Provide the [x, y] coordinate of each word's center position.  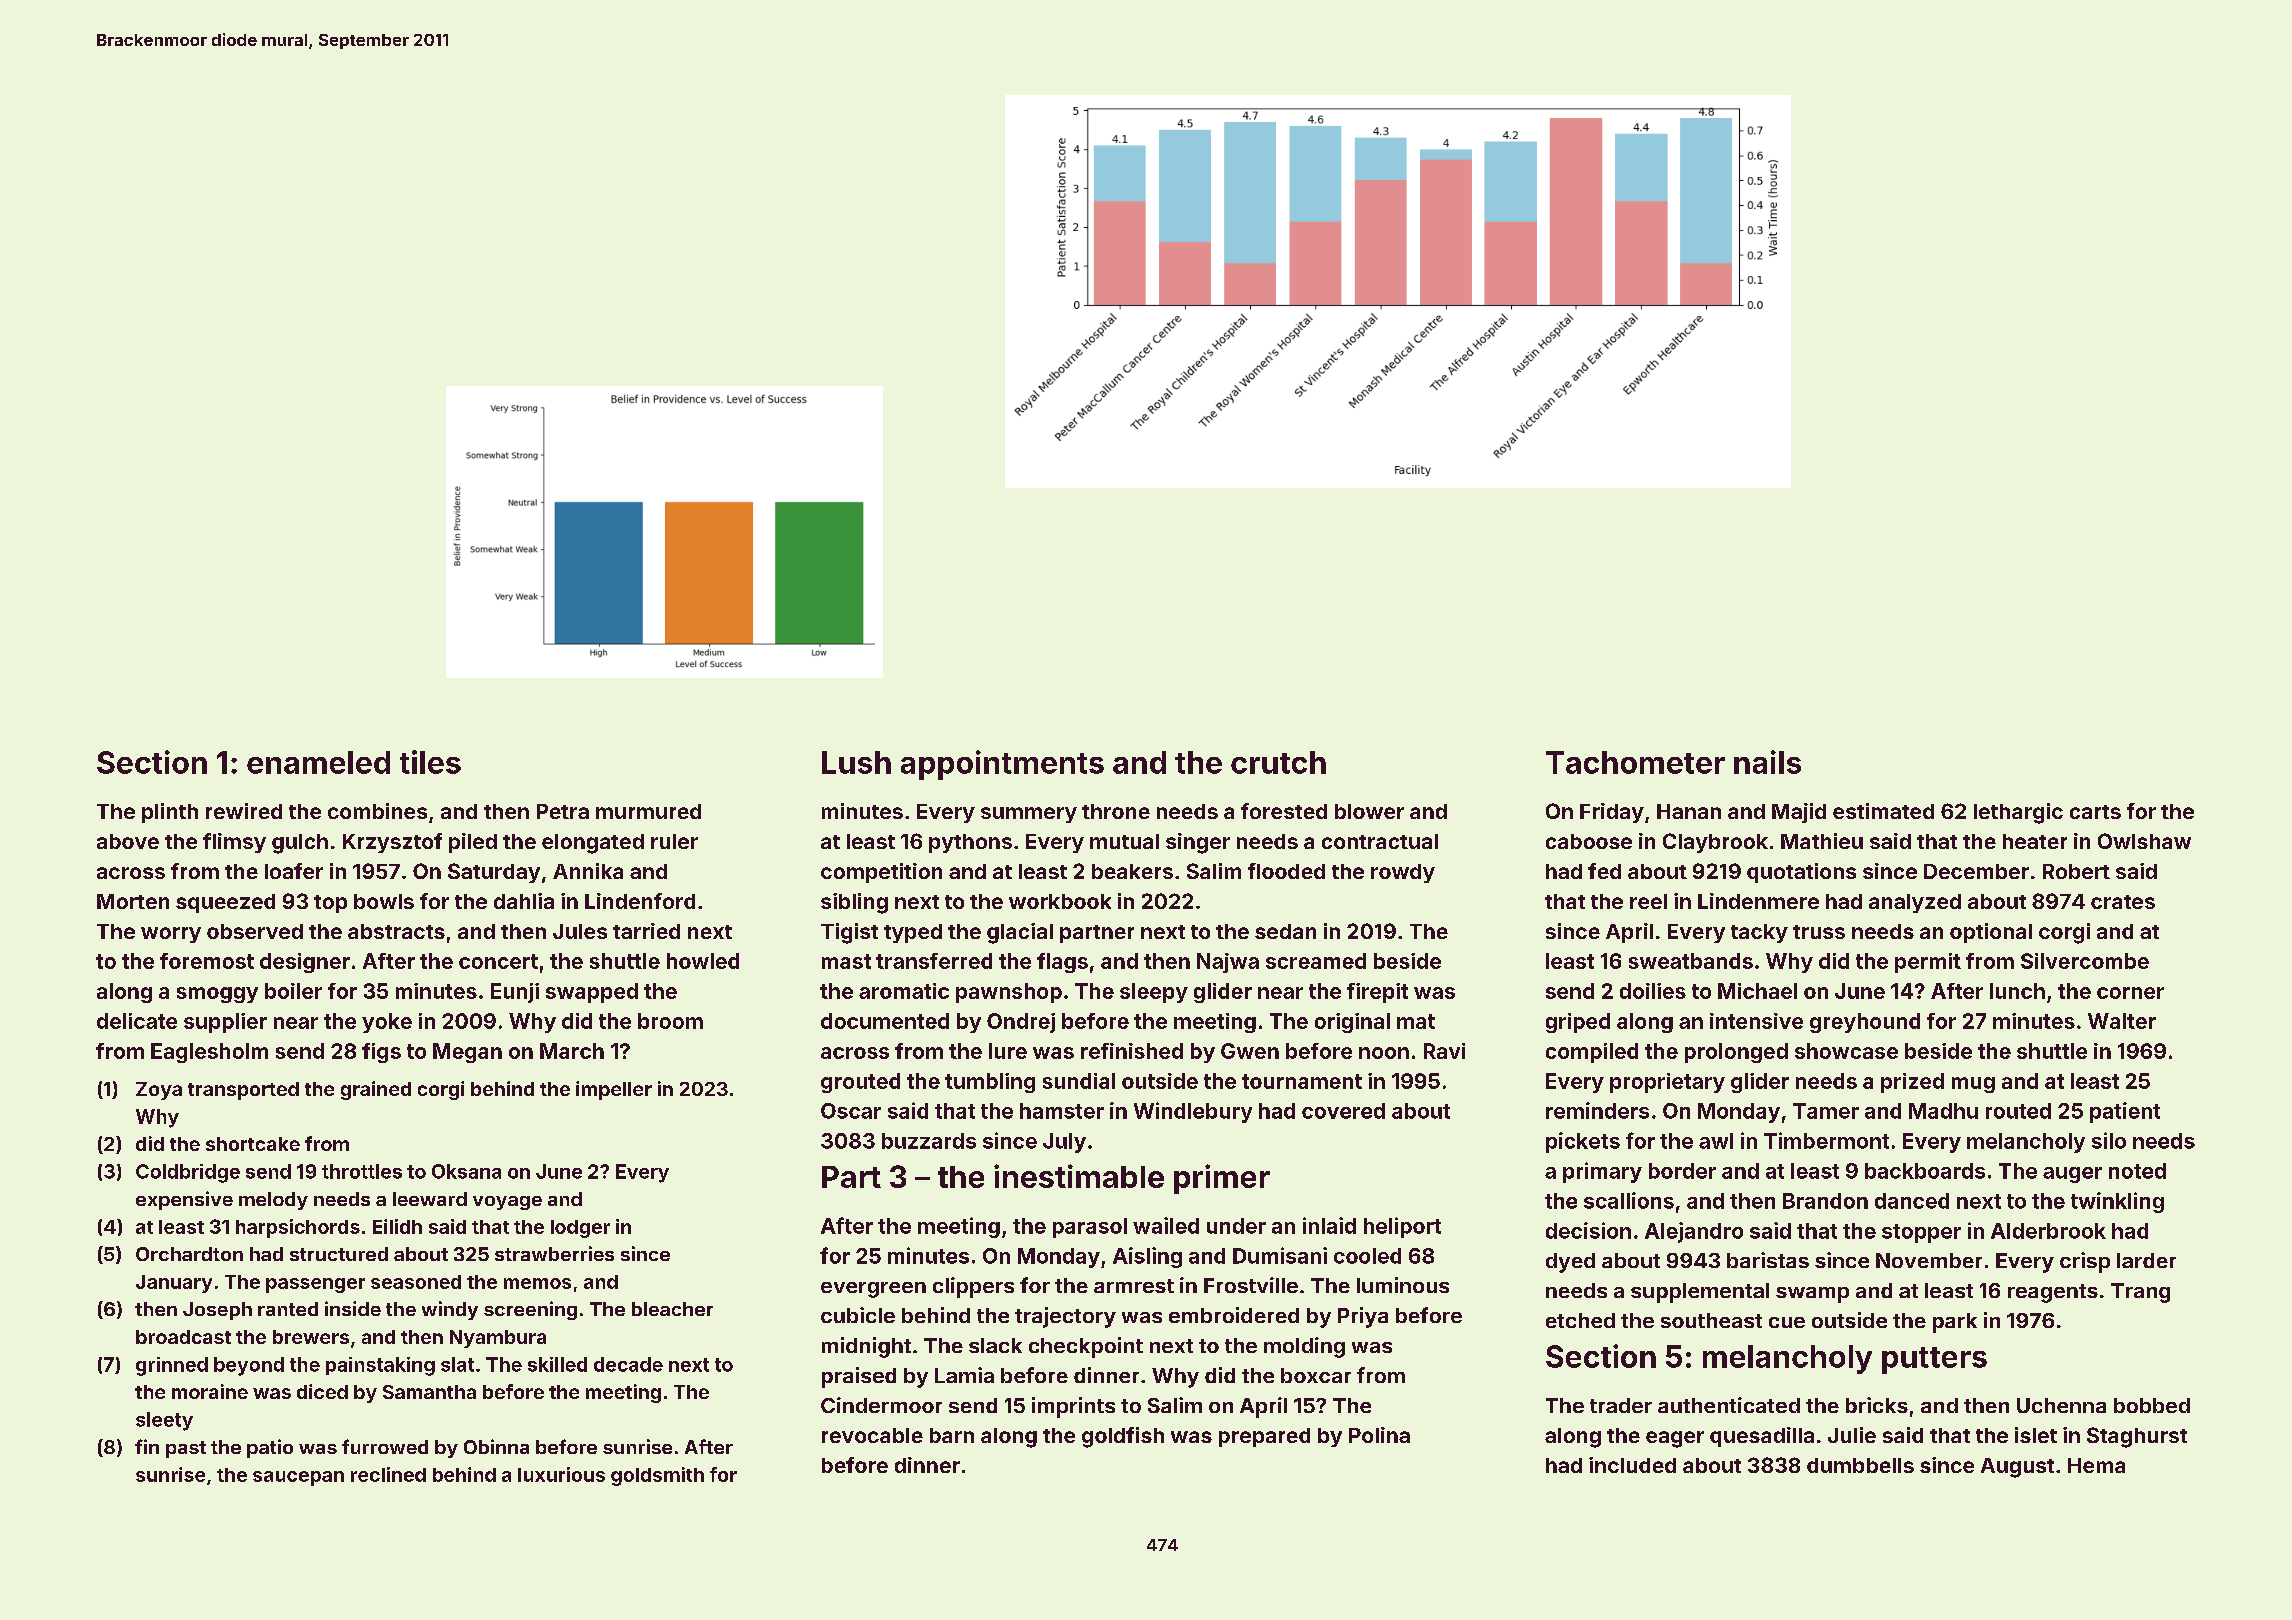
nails [1767, 762]
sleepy [1154, 993]
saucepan [298, 1478]
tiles [430, 762]
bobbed [2152, 1405]
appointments [1002, 765]
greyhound [1865, 1023]
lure [1008, 1051]
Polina [1379, 1435]
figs [381, 1053]
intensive [1756, 1021]
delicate [137, 1021]
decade [628, 1364]
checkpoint [1086, 1347]
